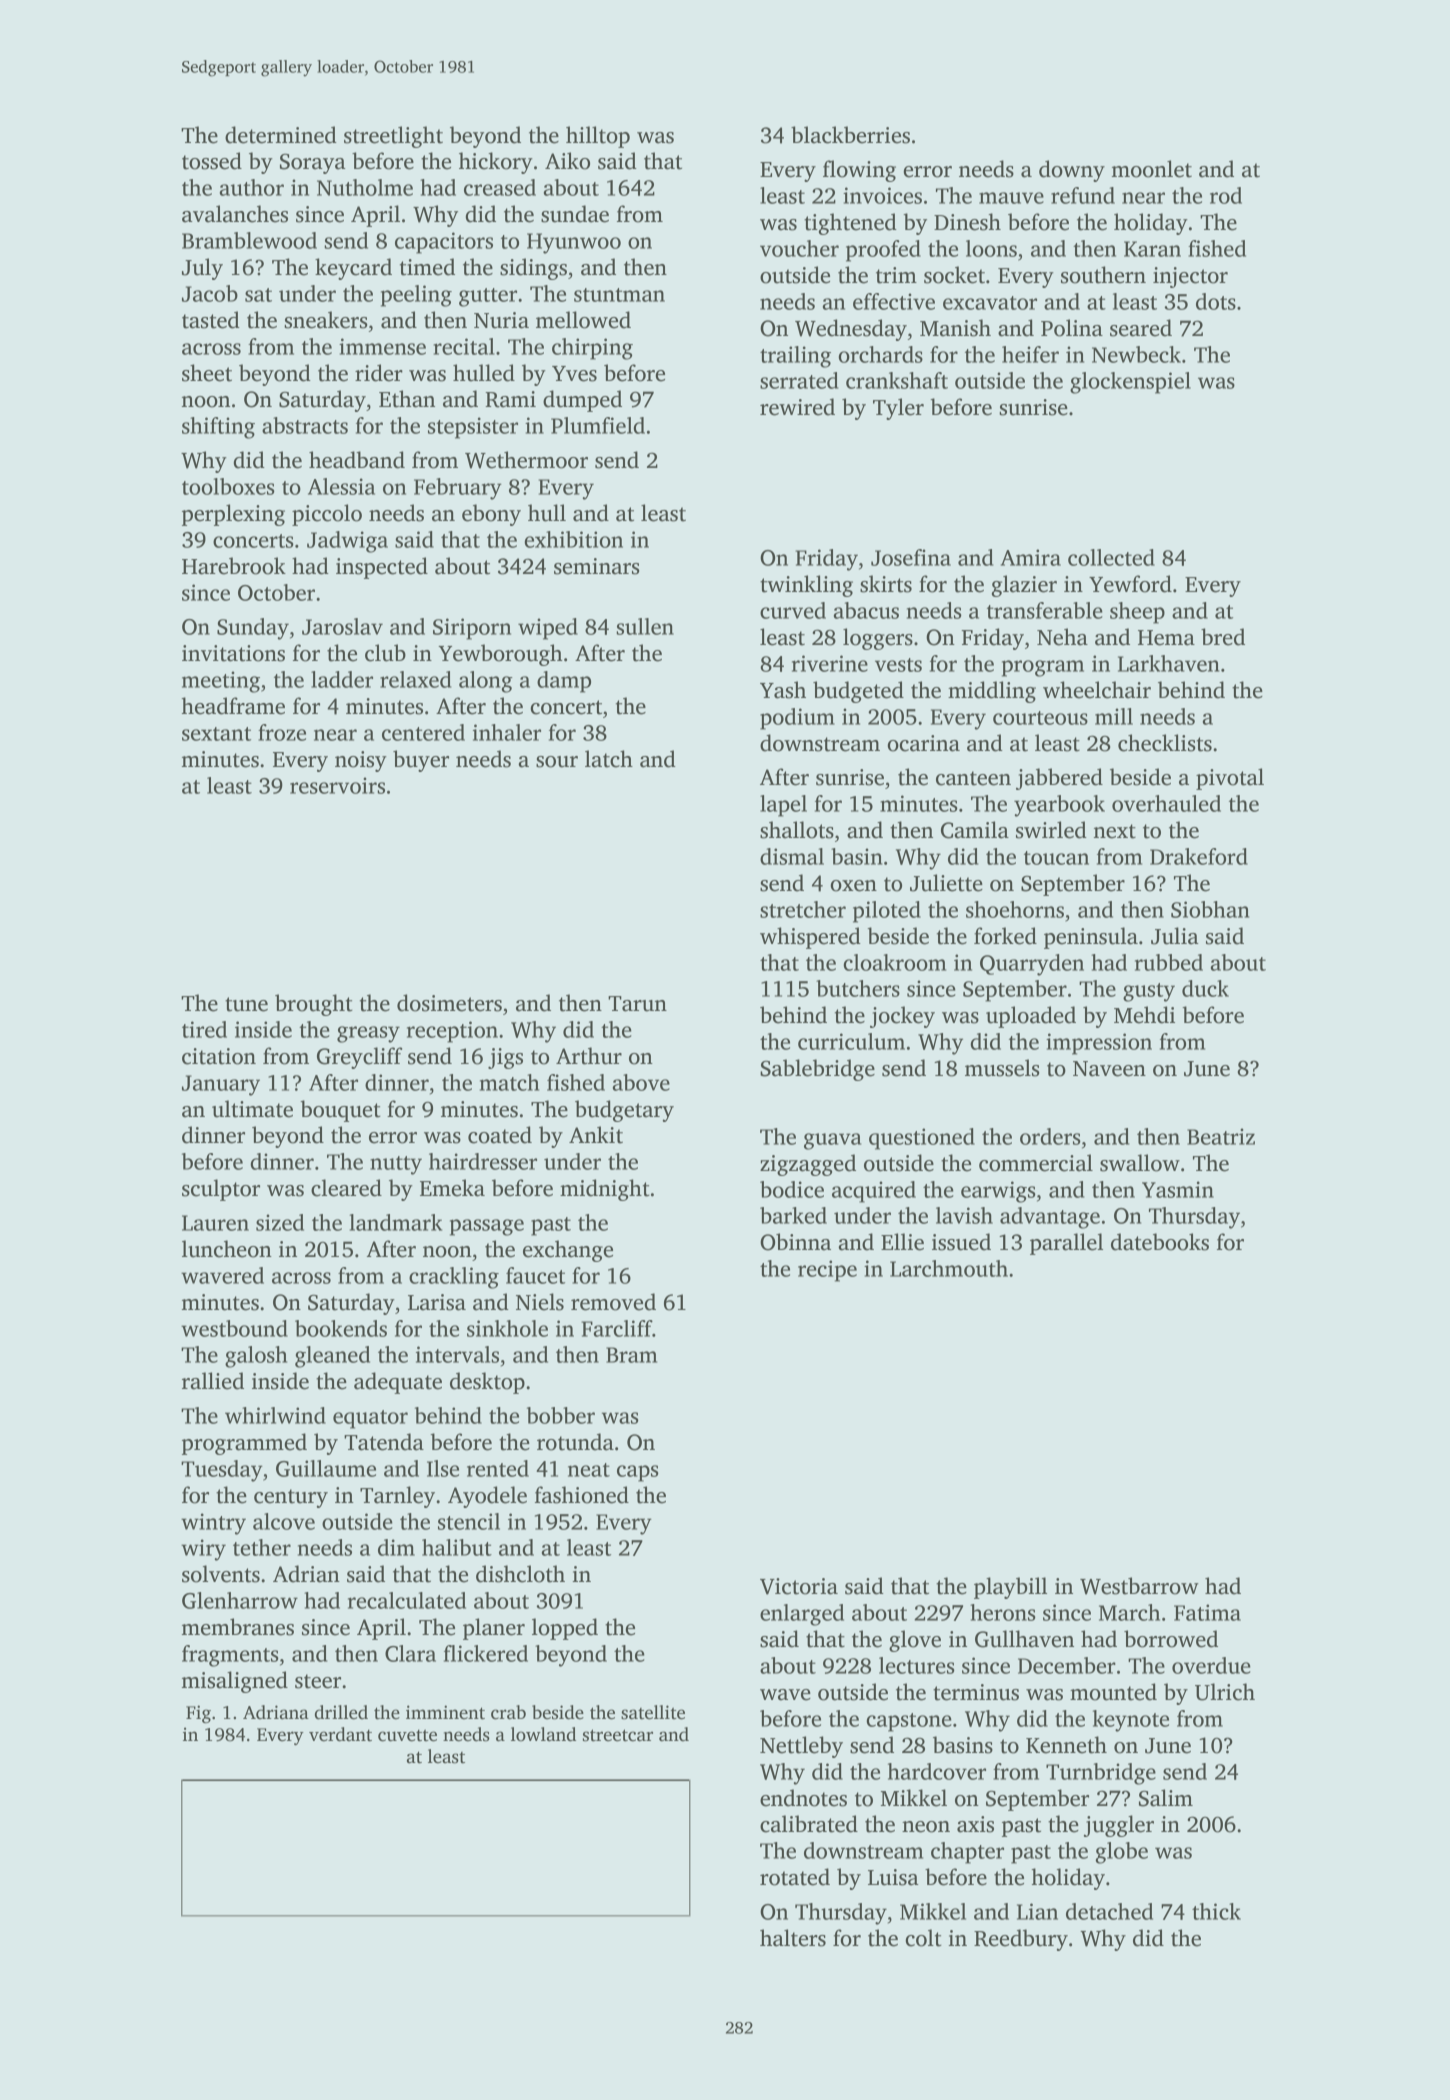 Image resolution: width=1450 pixels, height=2100 pixels. I want to click on sculptor, so click(221, 1190).
